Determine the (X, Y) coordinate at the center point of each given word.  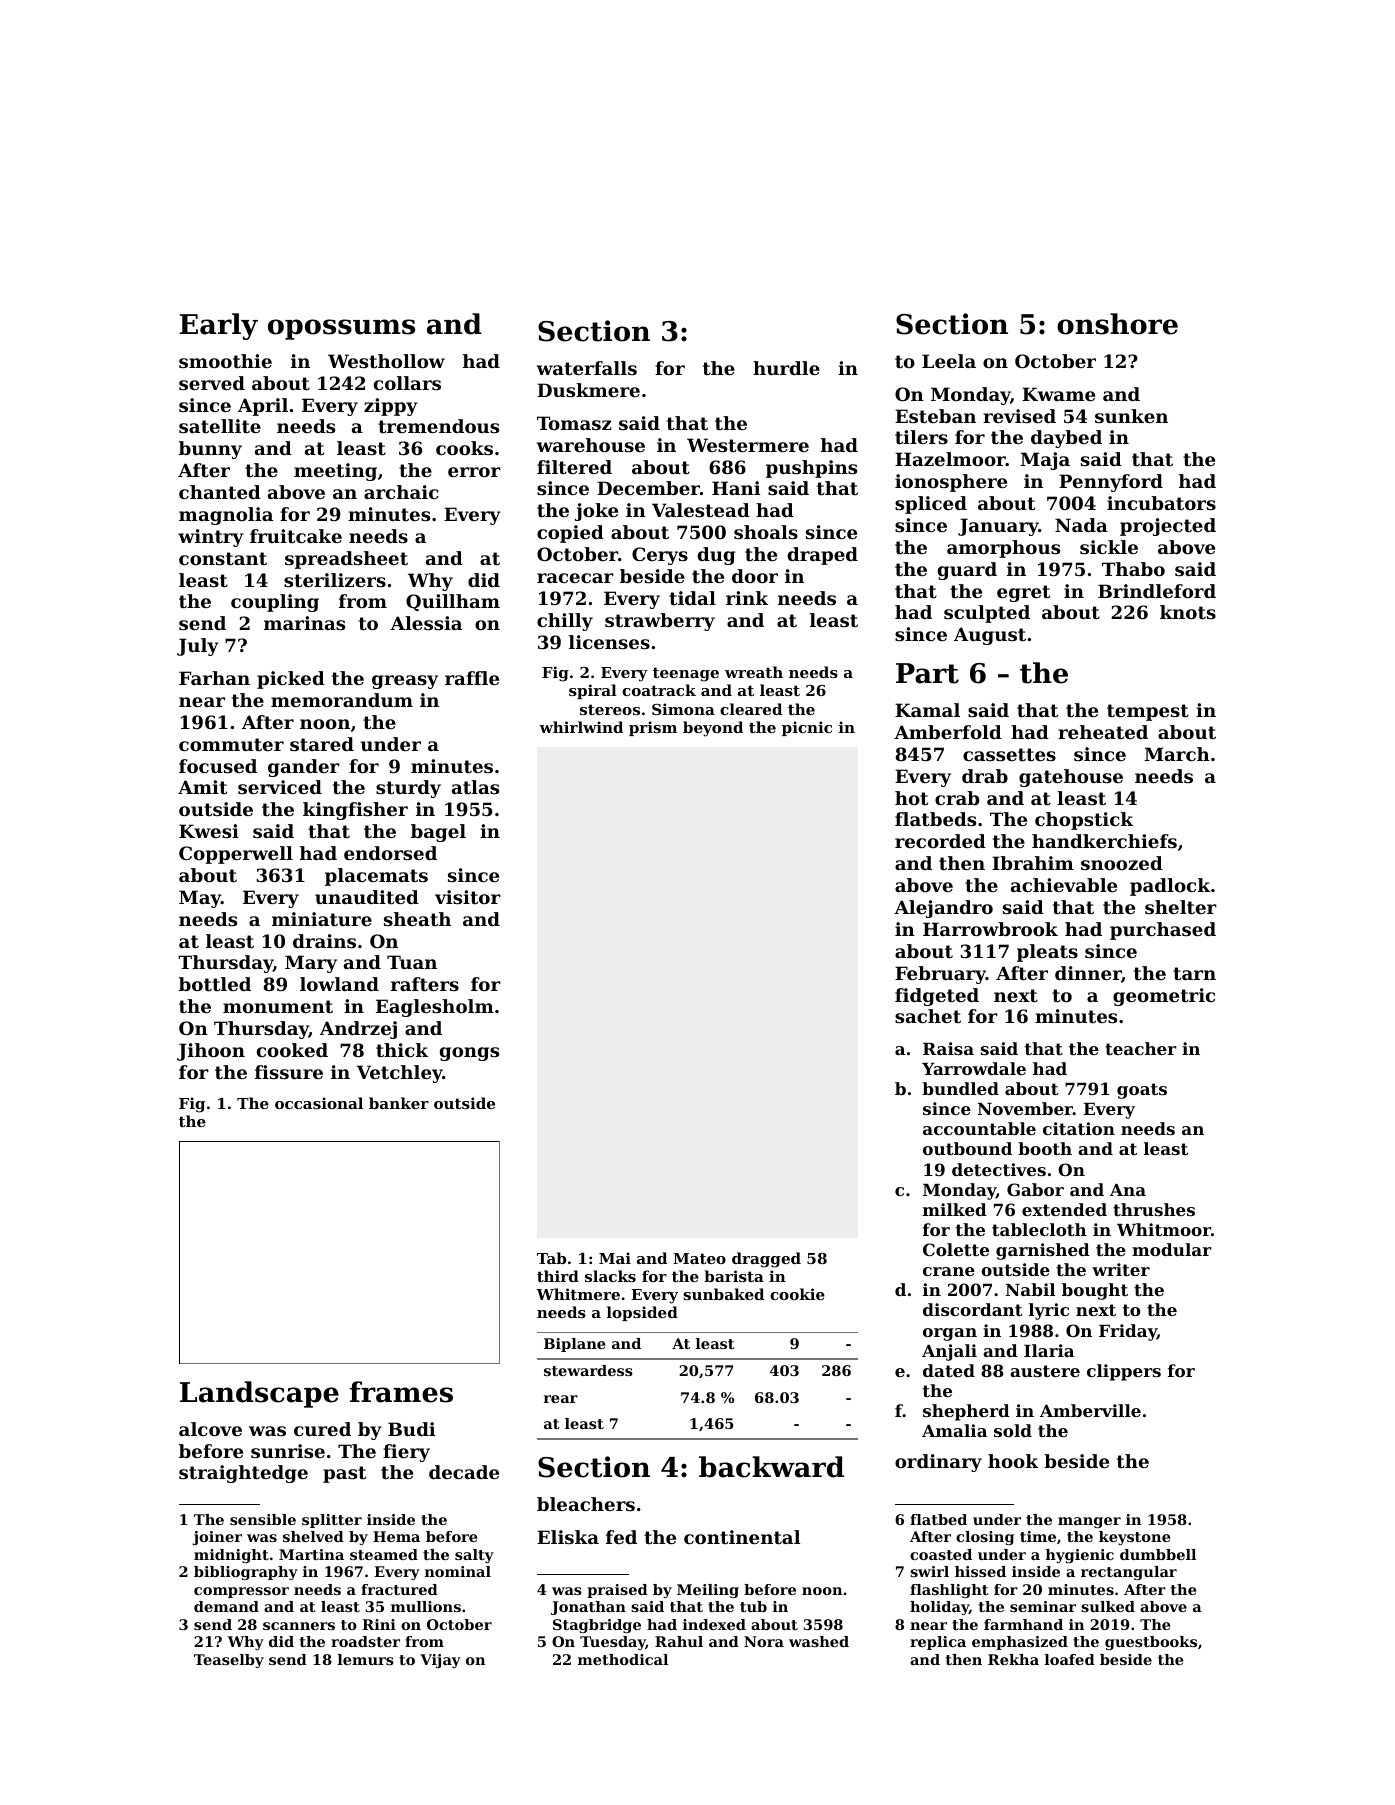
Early (219, 326)
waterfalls (587, 368)
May (200, 899)
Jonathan (588, 1608)
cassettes (1009, 754)
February (940, 975)
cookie (797, 1294)
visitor (468, 897)
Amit (202, 787)
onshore (1117, 324)
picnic (807, 728)
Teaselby (229, 1661)
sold (1013, 1430)
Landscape (259, 1394)
